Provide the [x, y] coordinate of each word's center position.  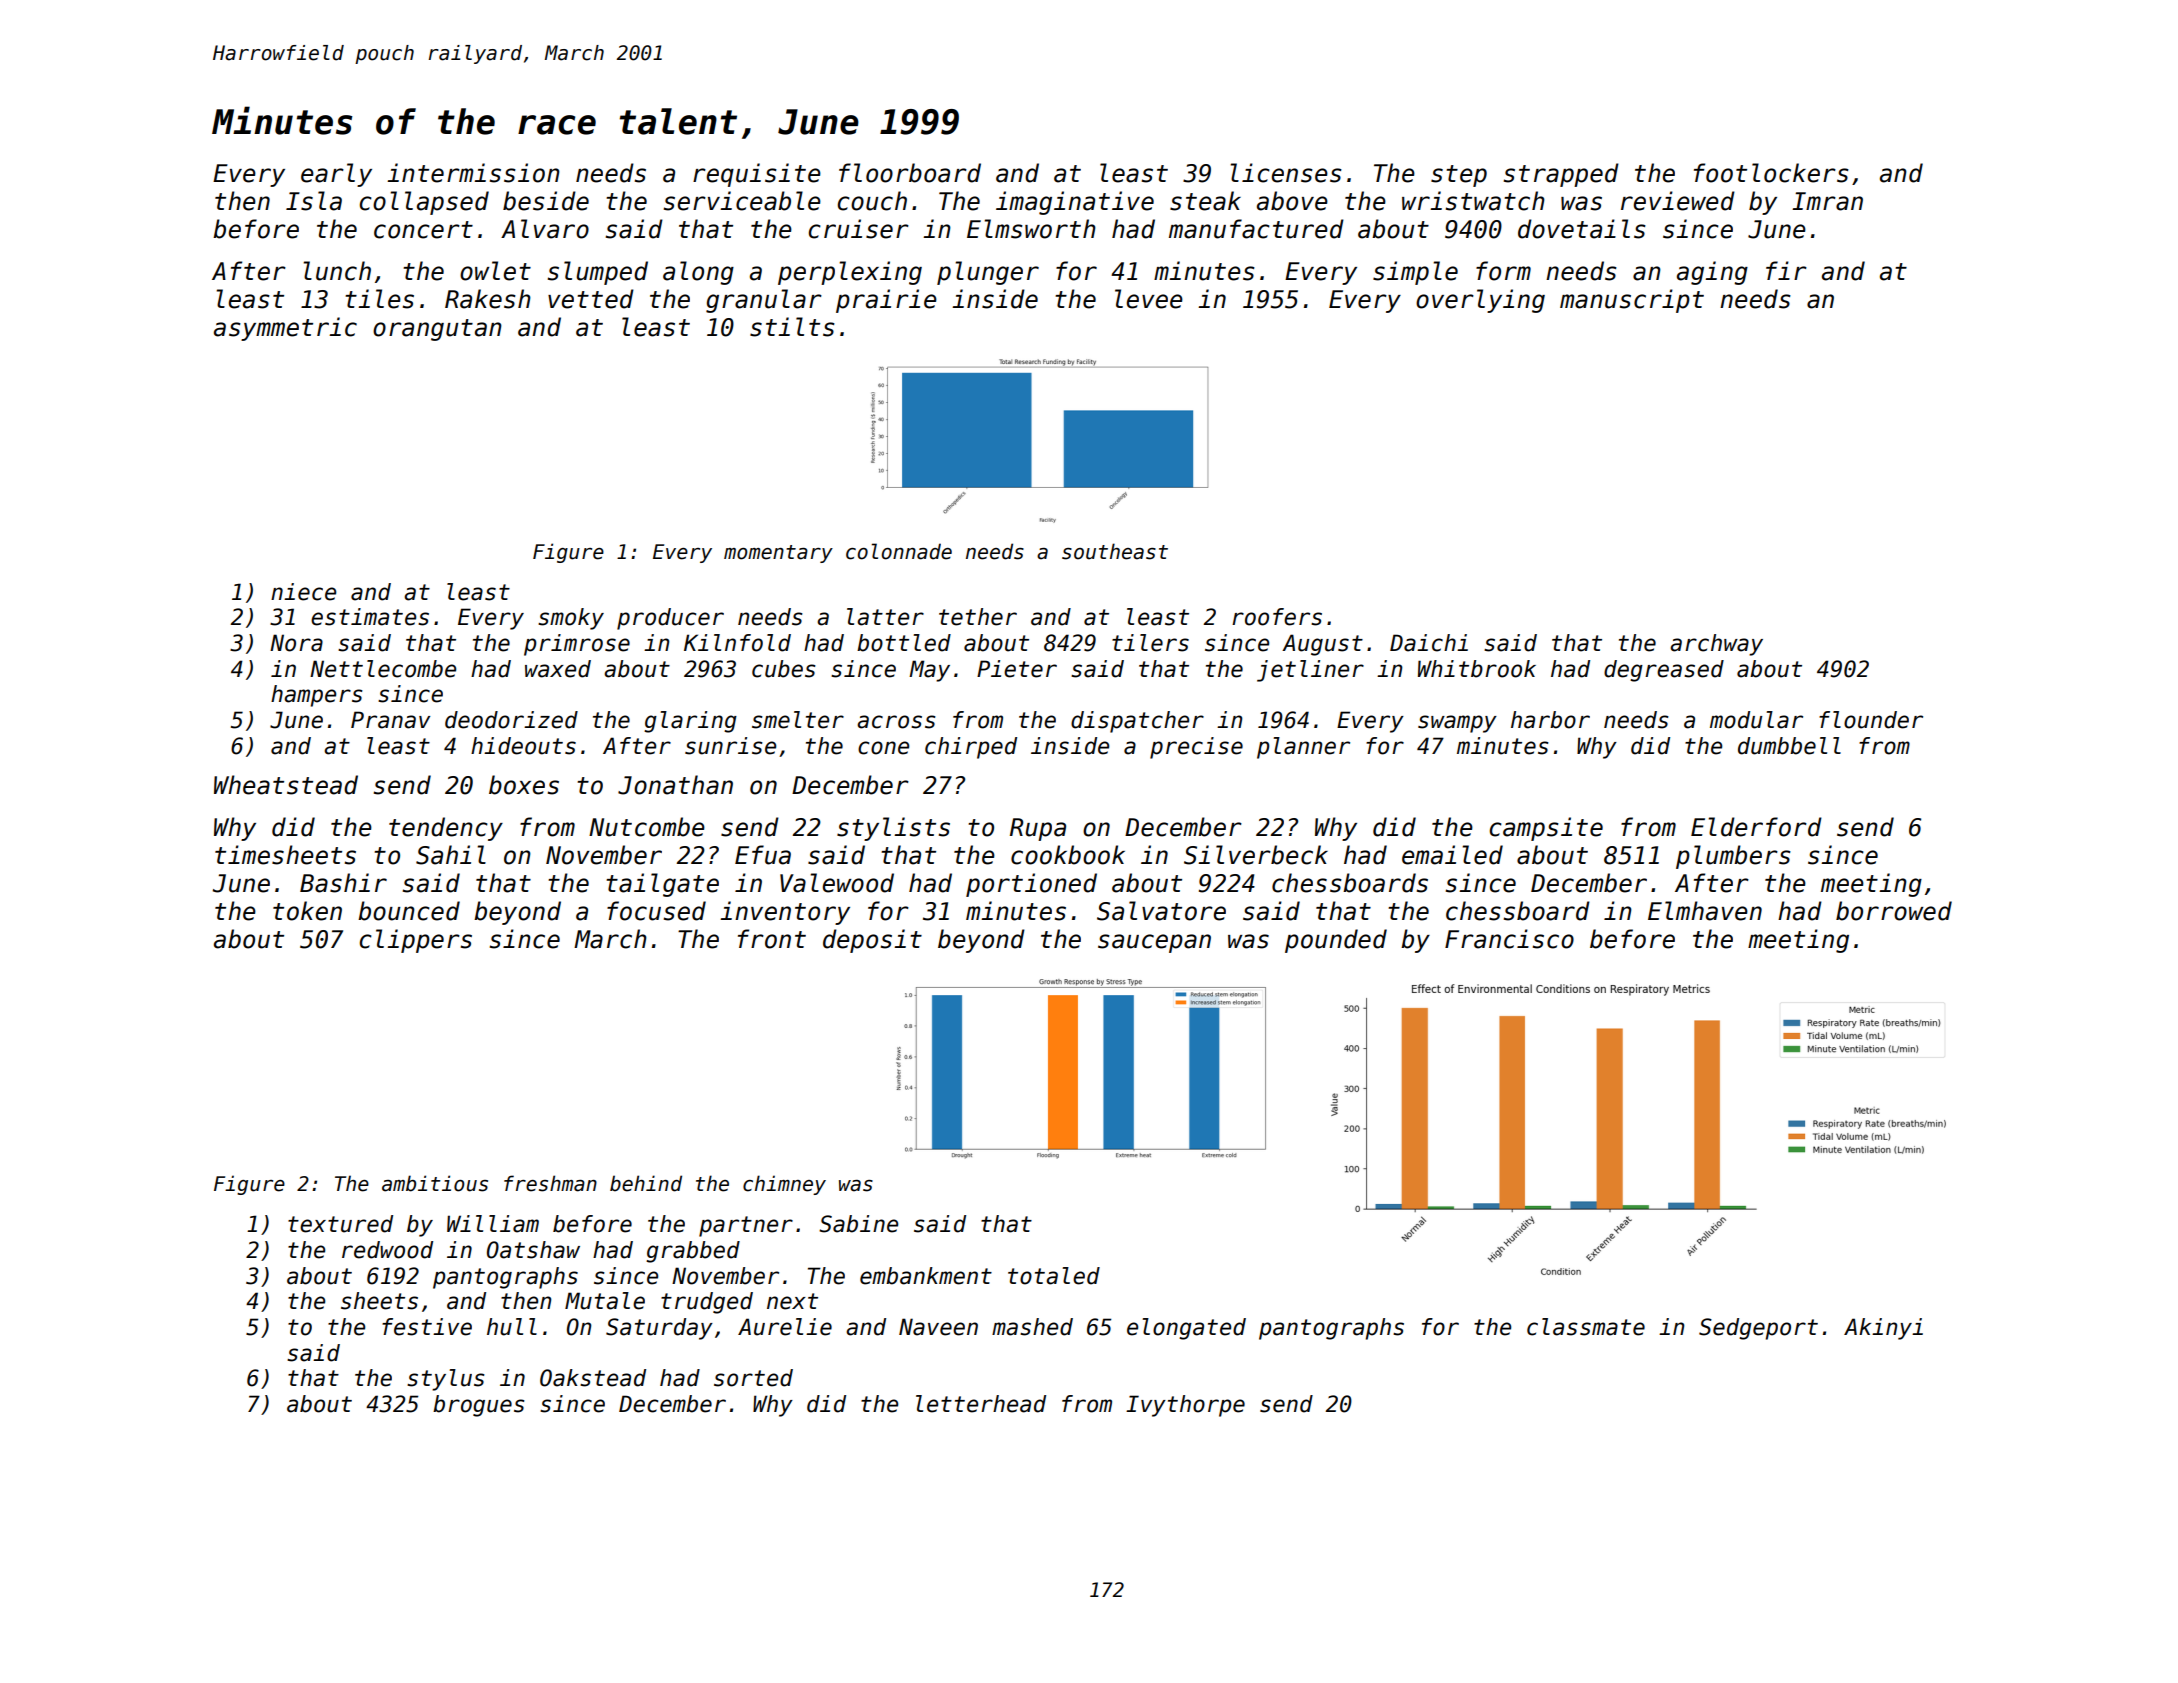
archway [1716, 645]
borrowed [1894, 911]
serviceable [742, 201]
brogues [479, 1406]
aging [1712, 273]
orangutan [437, 330]
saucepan [1154, 943]
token [307, 911]
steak [1205, 201]
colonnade [899, 551]
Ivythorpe [1185, 1406]
